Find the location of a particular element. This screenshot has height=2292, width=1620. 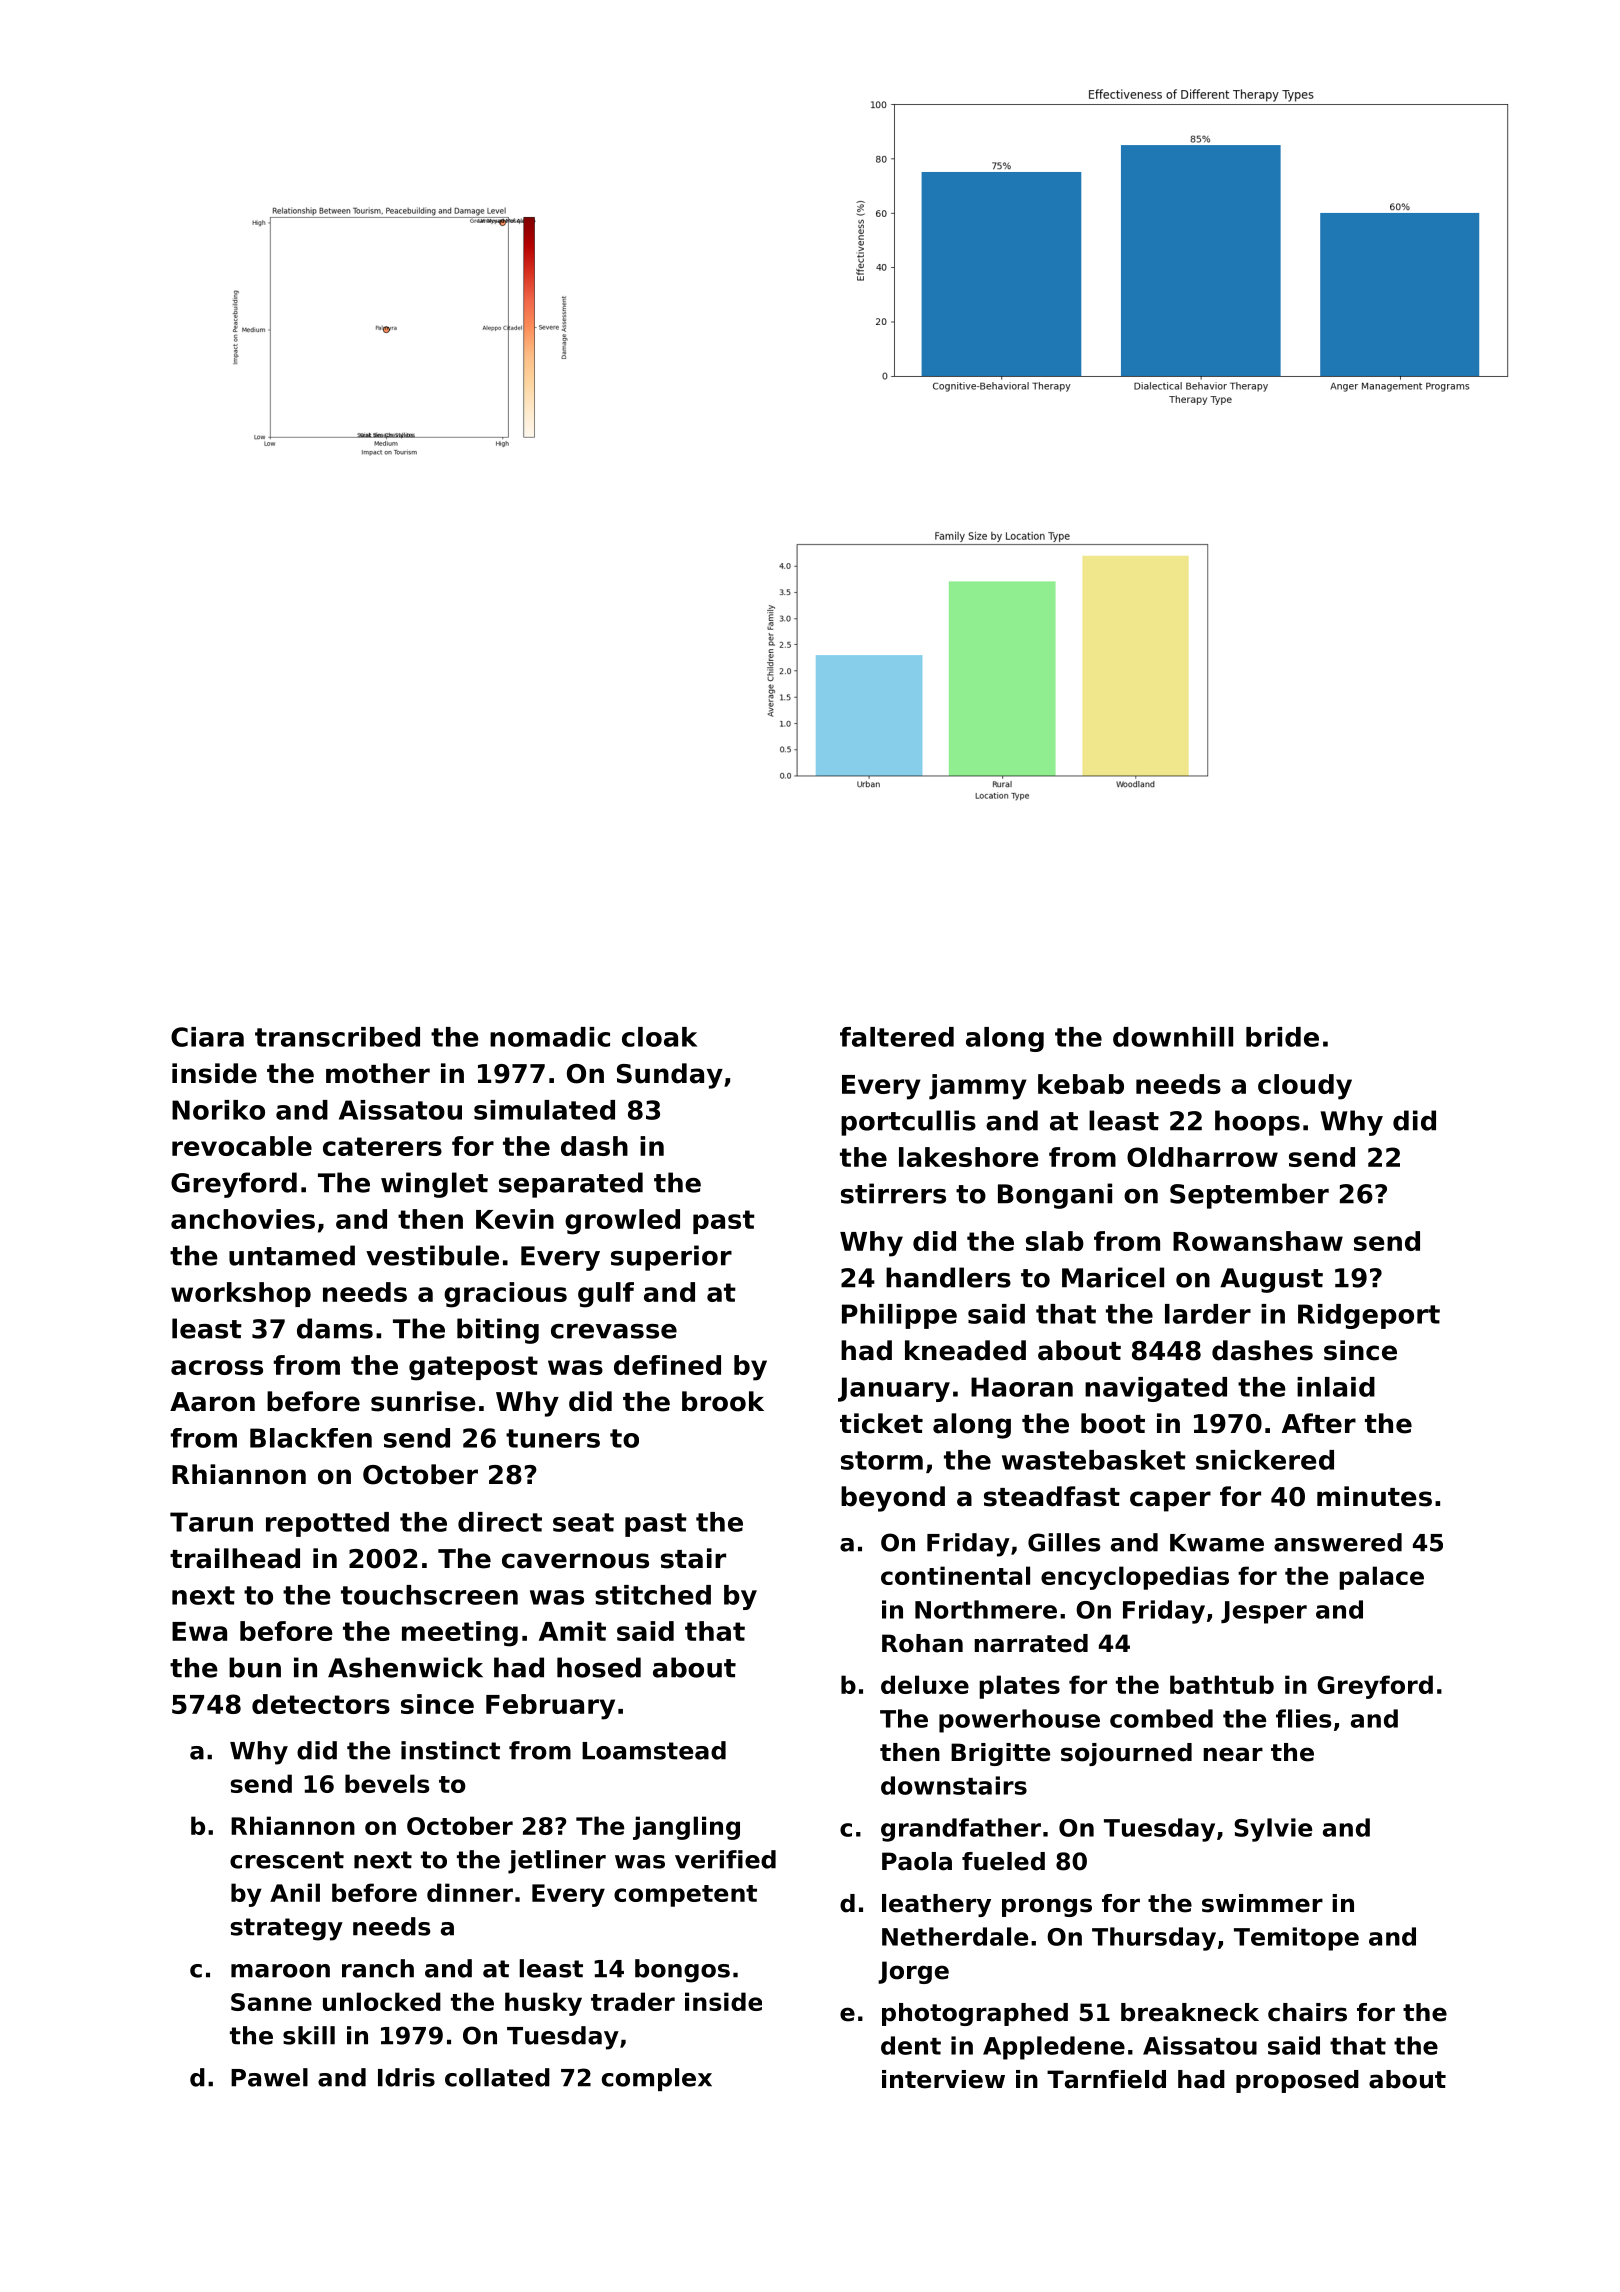

bride is located at coordinates (1282, 1037).
